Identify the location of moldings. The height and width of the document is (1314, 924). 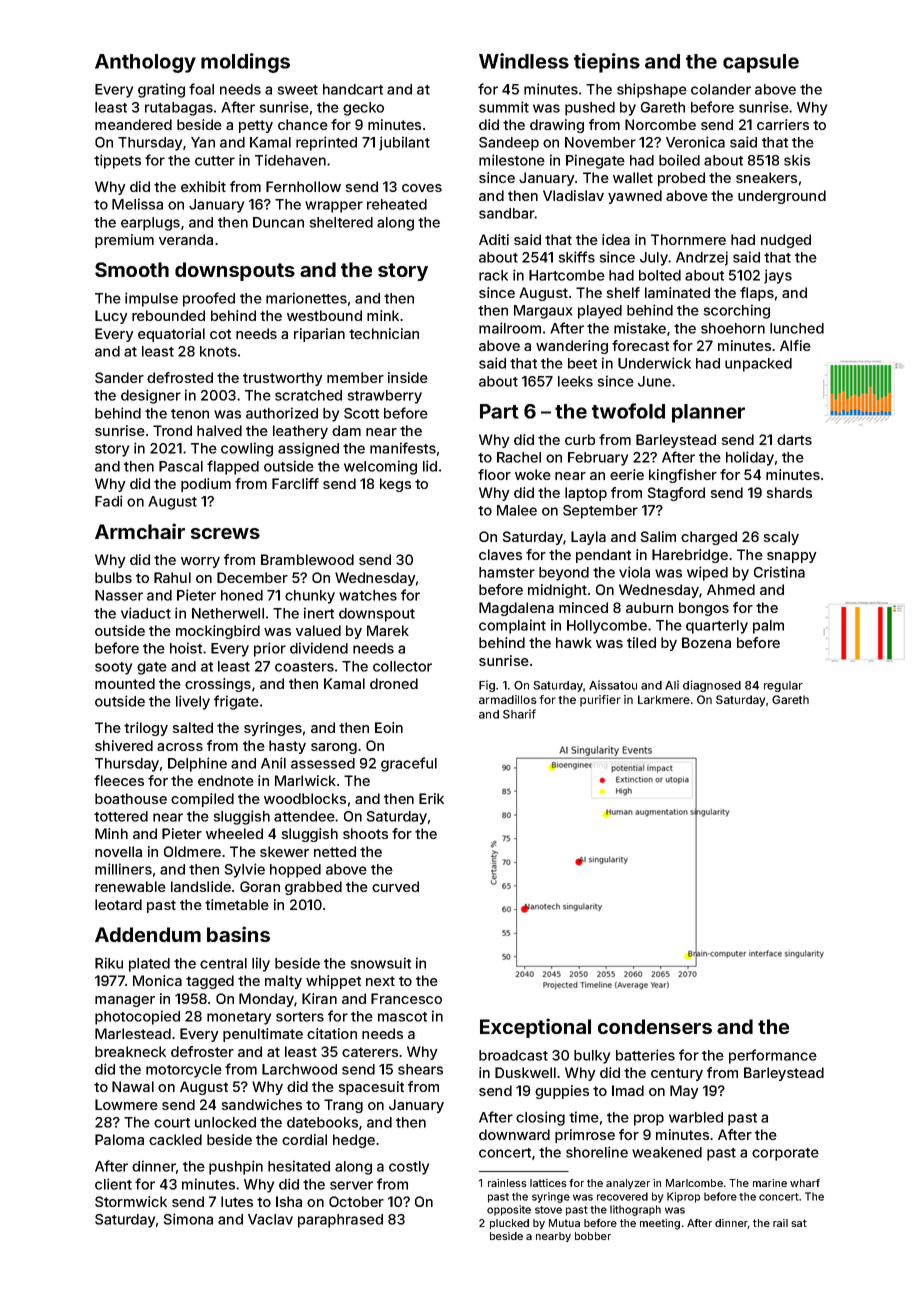
(245, 63).
